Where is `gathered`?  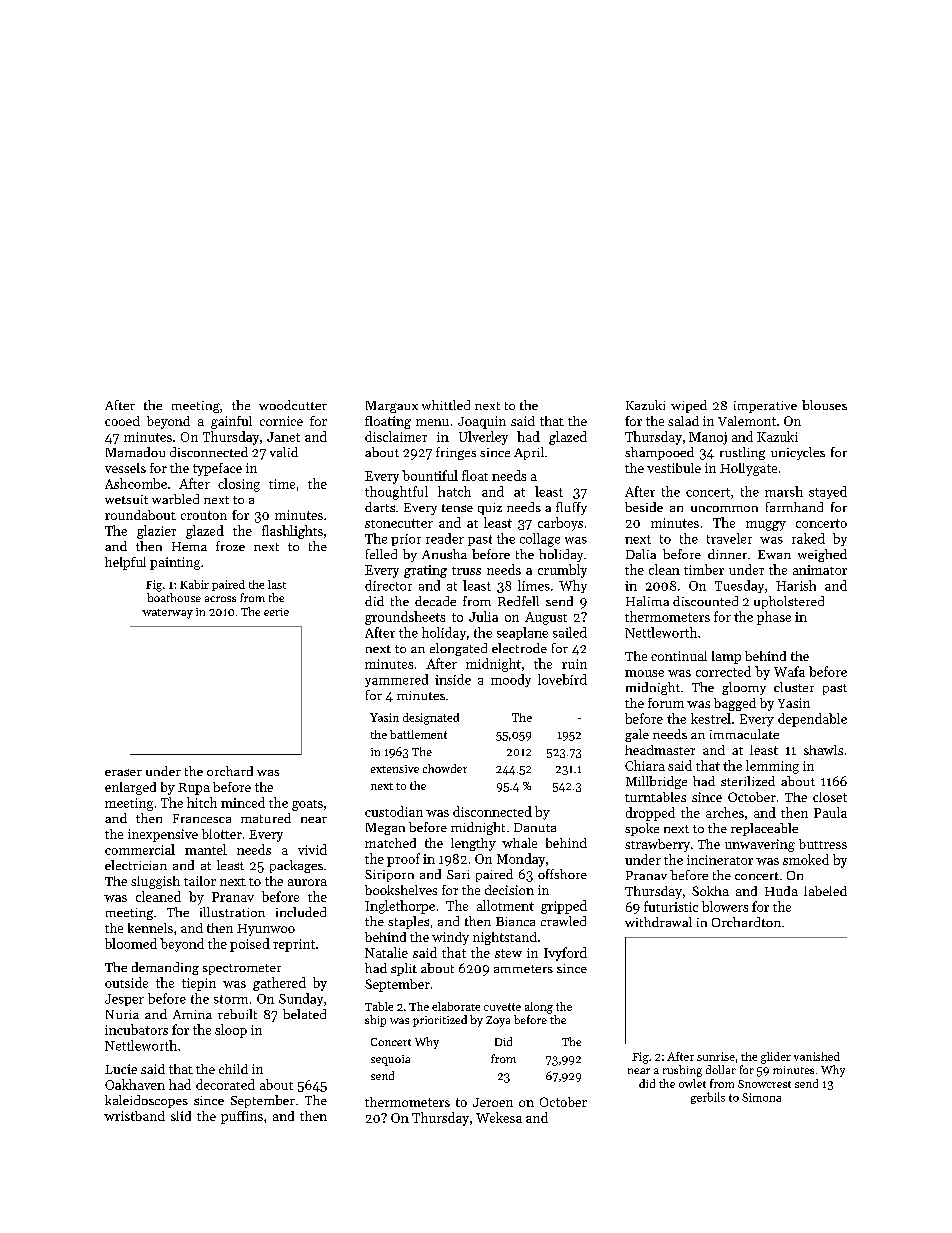 gathered is located at coordinates (279, 984).
